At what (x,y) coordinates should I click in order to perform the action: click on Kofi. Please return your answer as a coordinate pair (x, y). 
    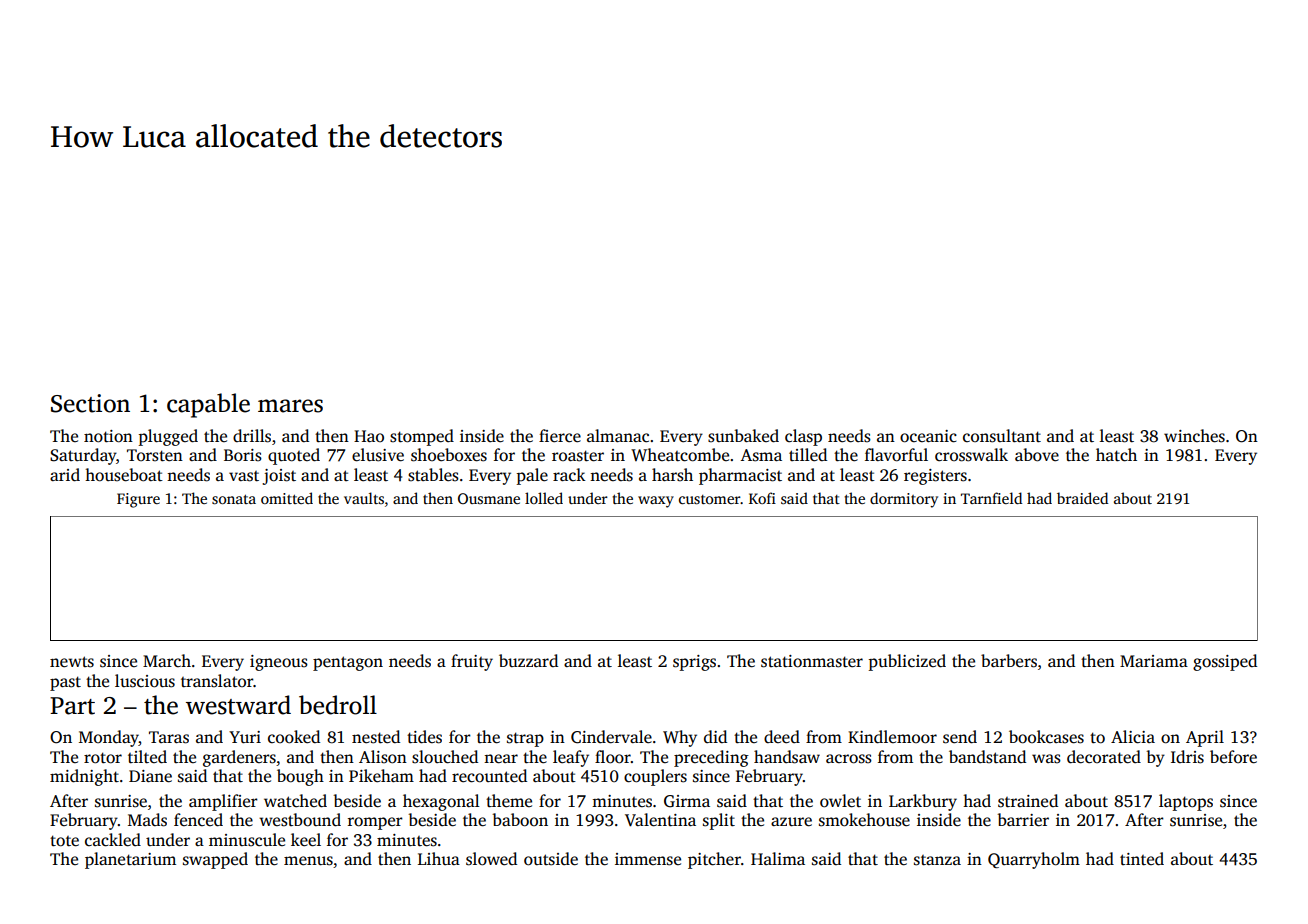
    Looking at the image, I should click on (762, 498).
